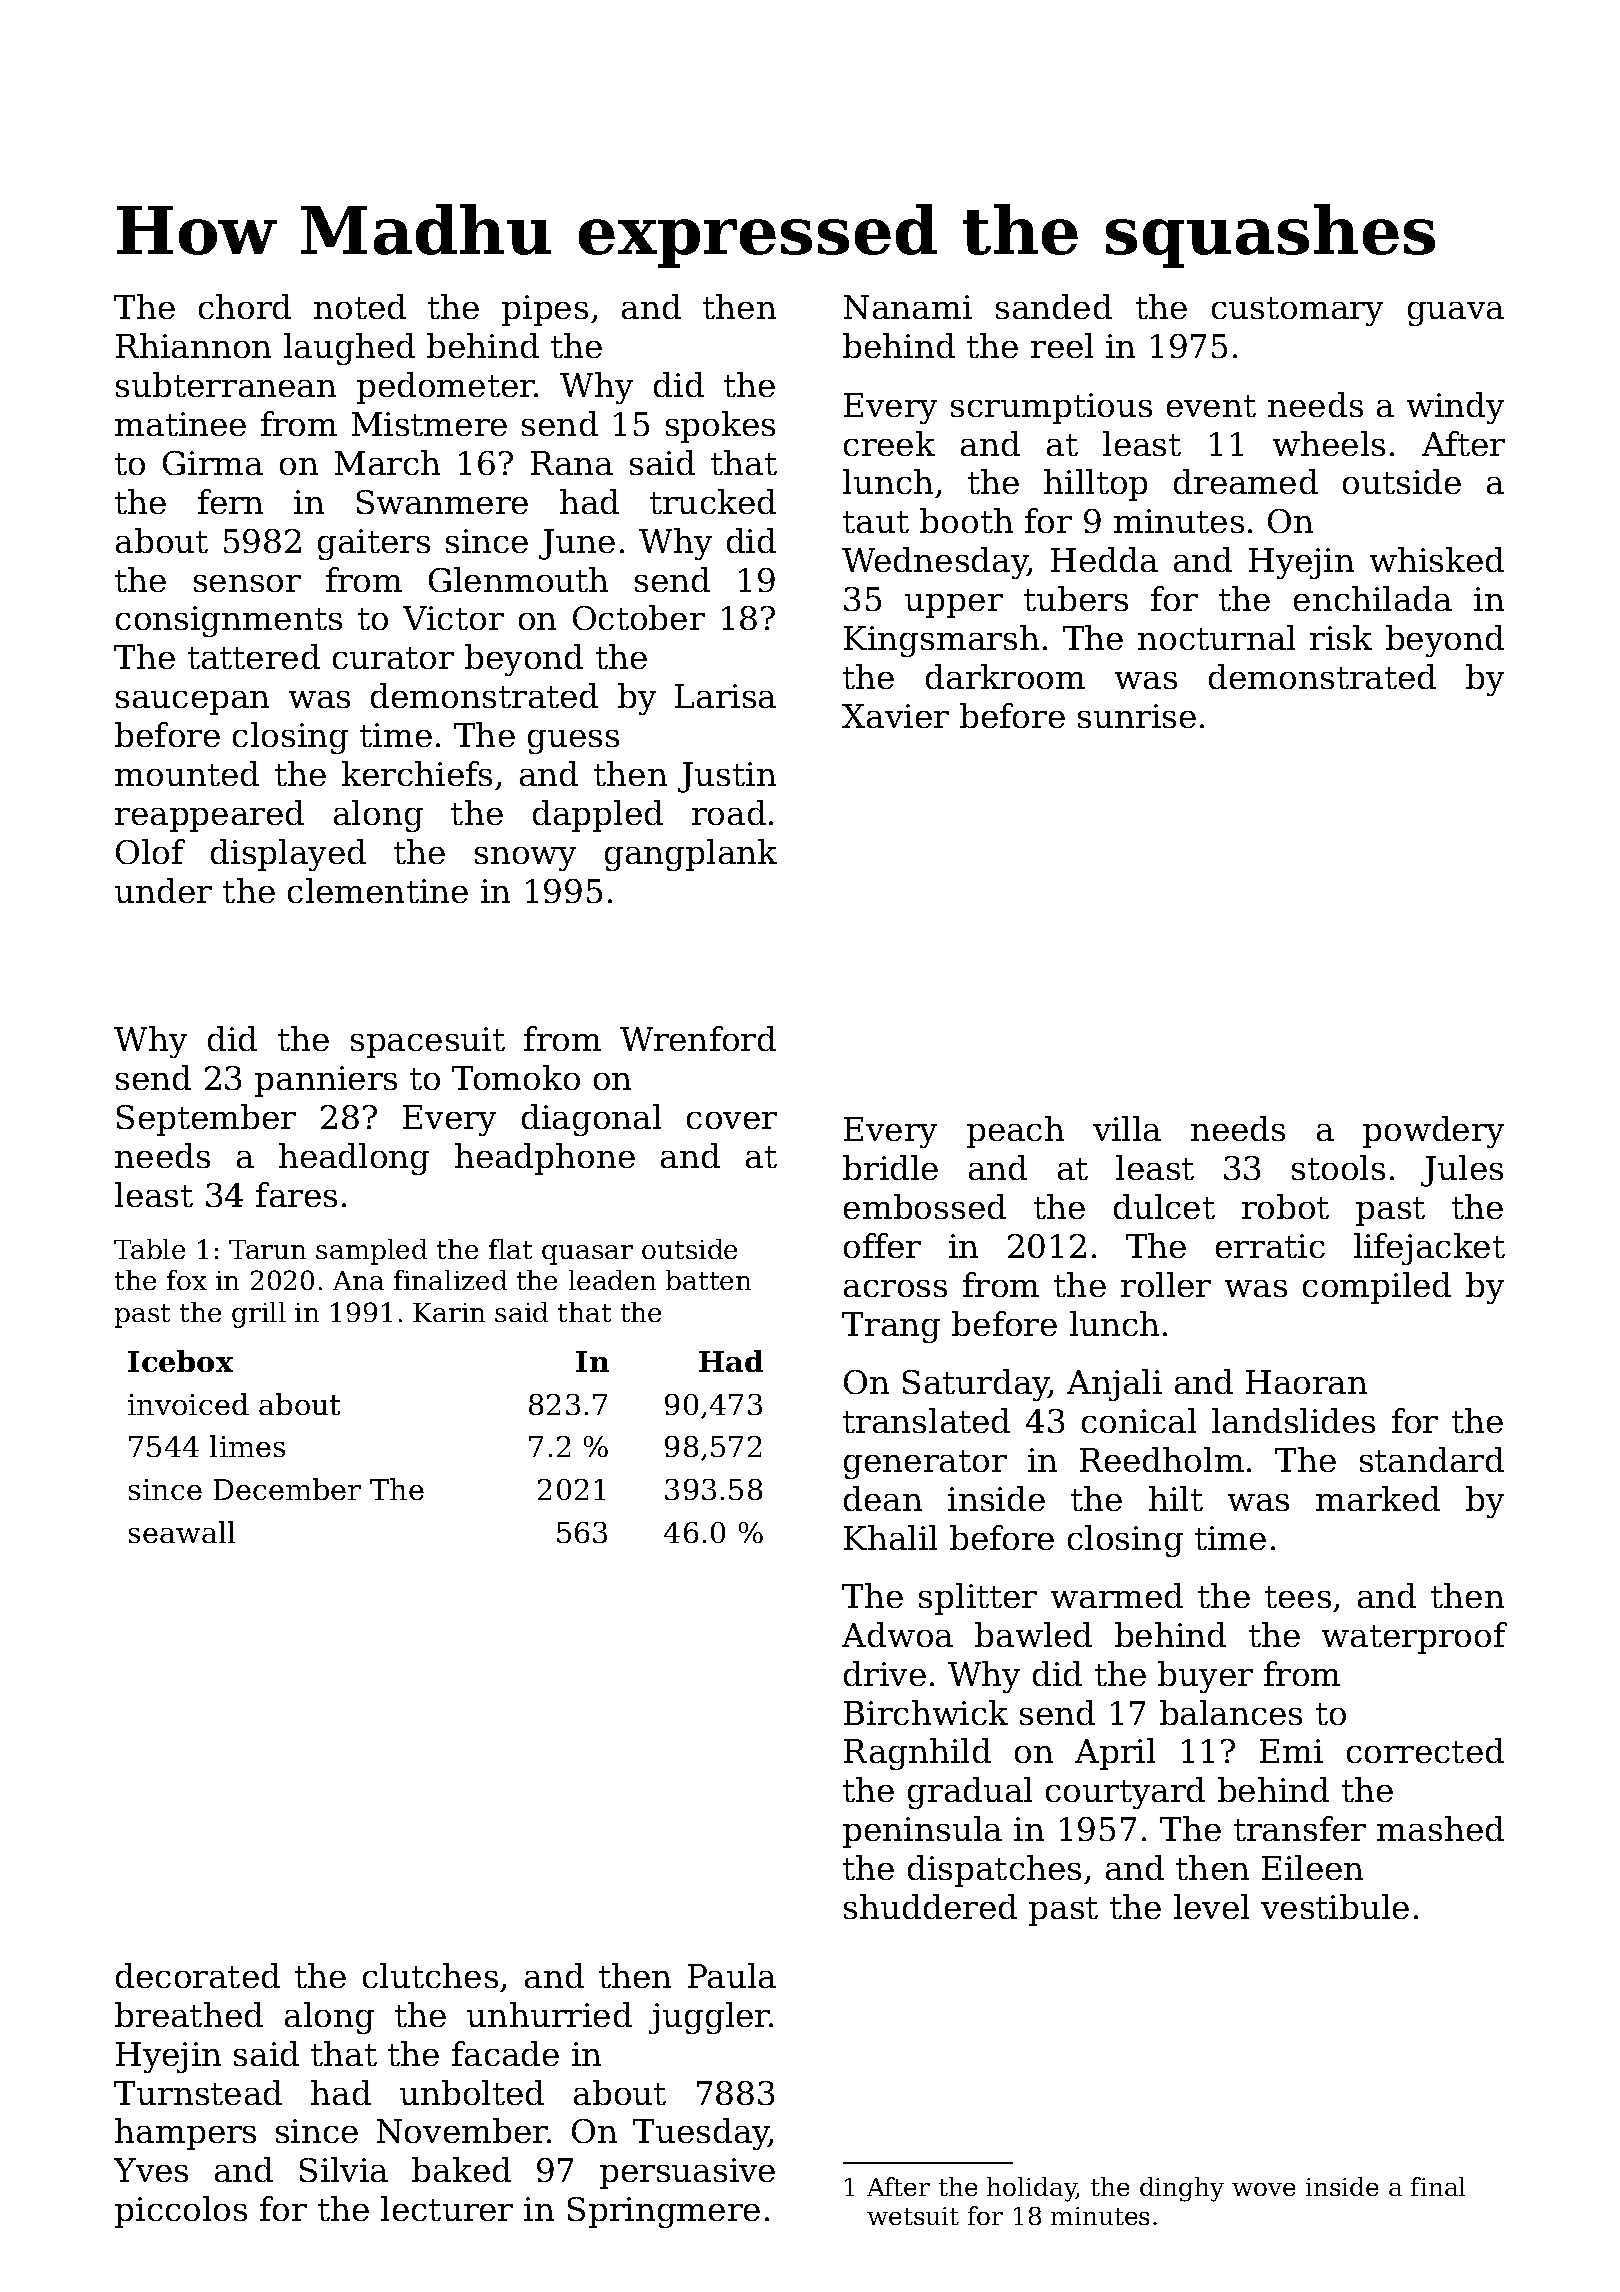 The image size is (1620, 2292). I want to click on clutches, so click(430, 1975).
